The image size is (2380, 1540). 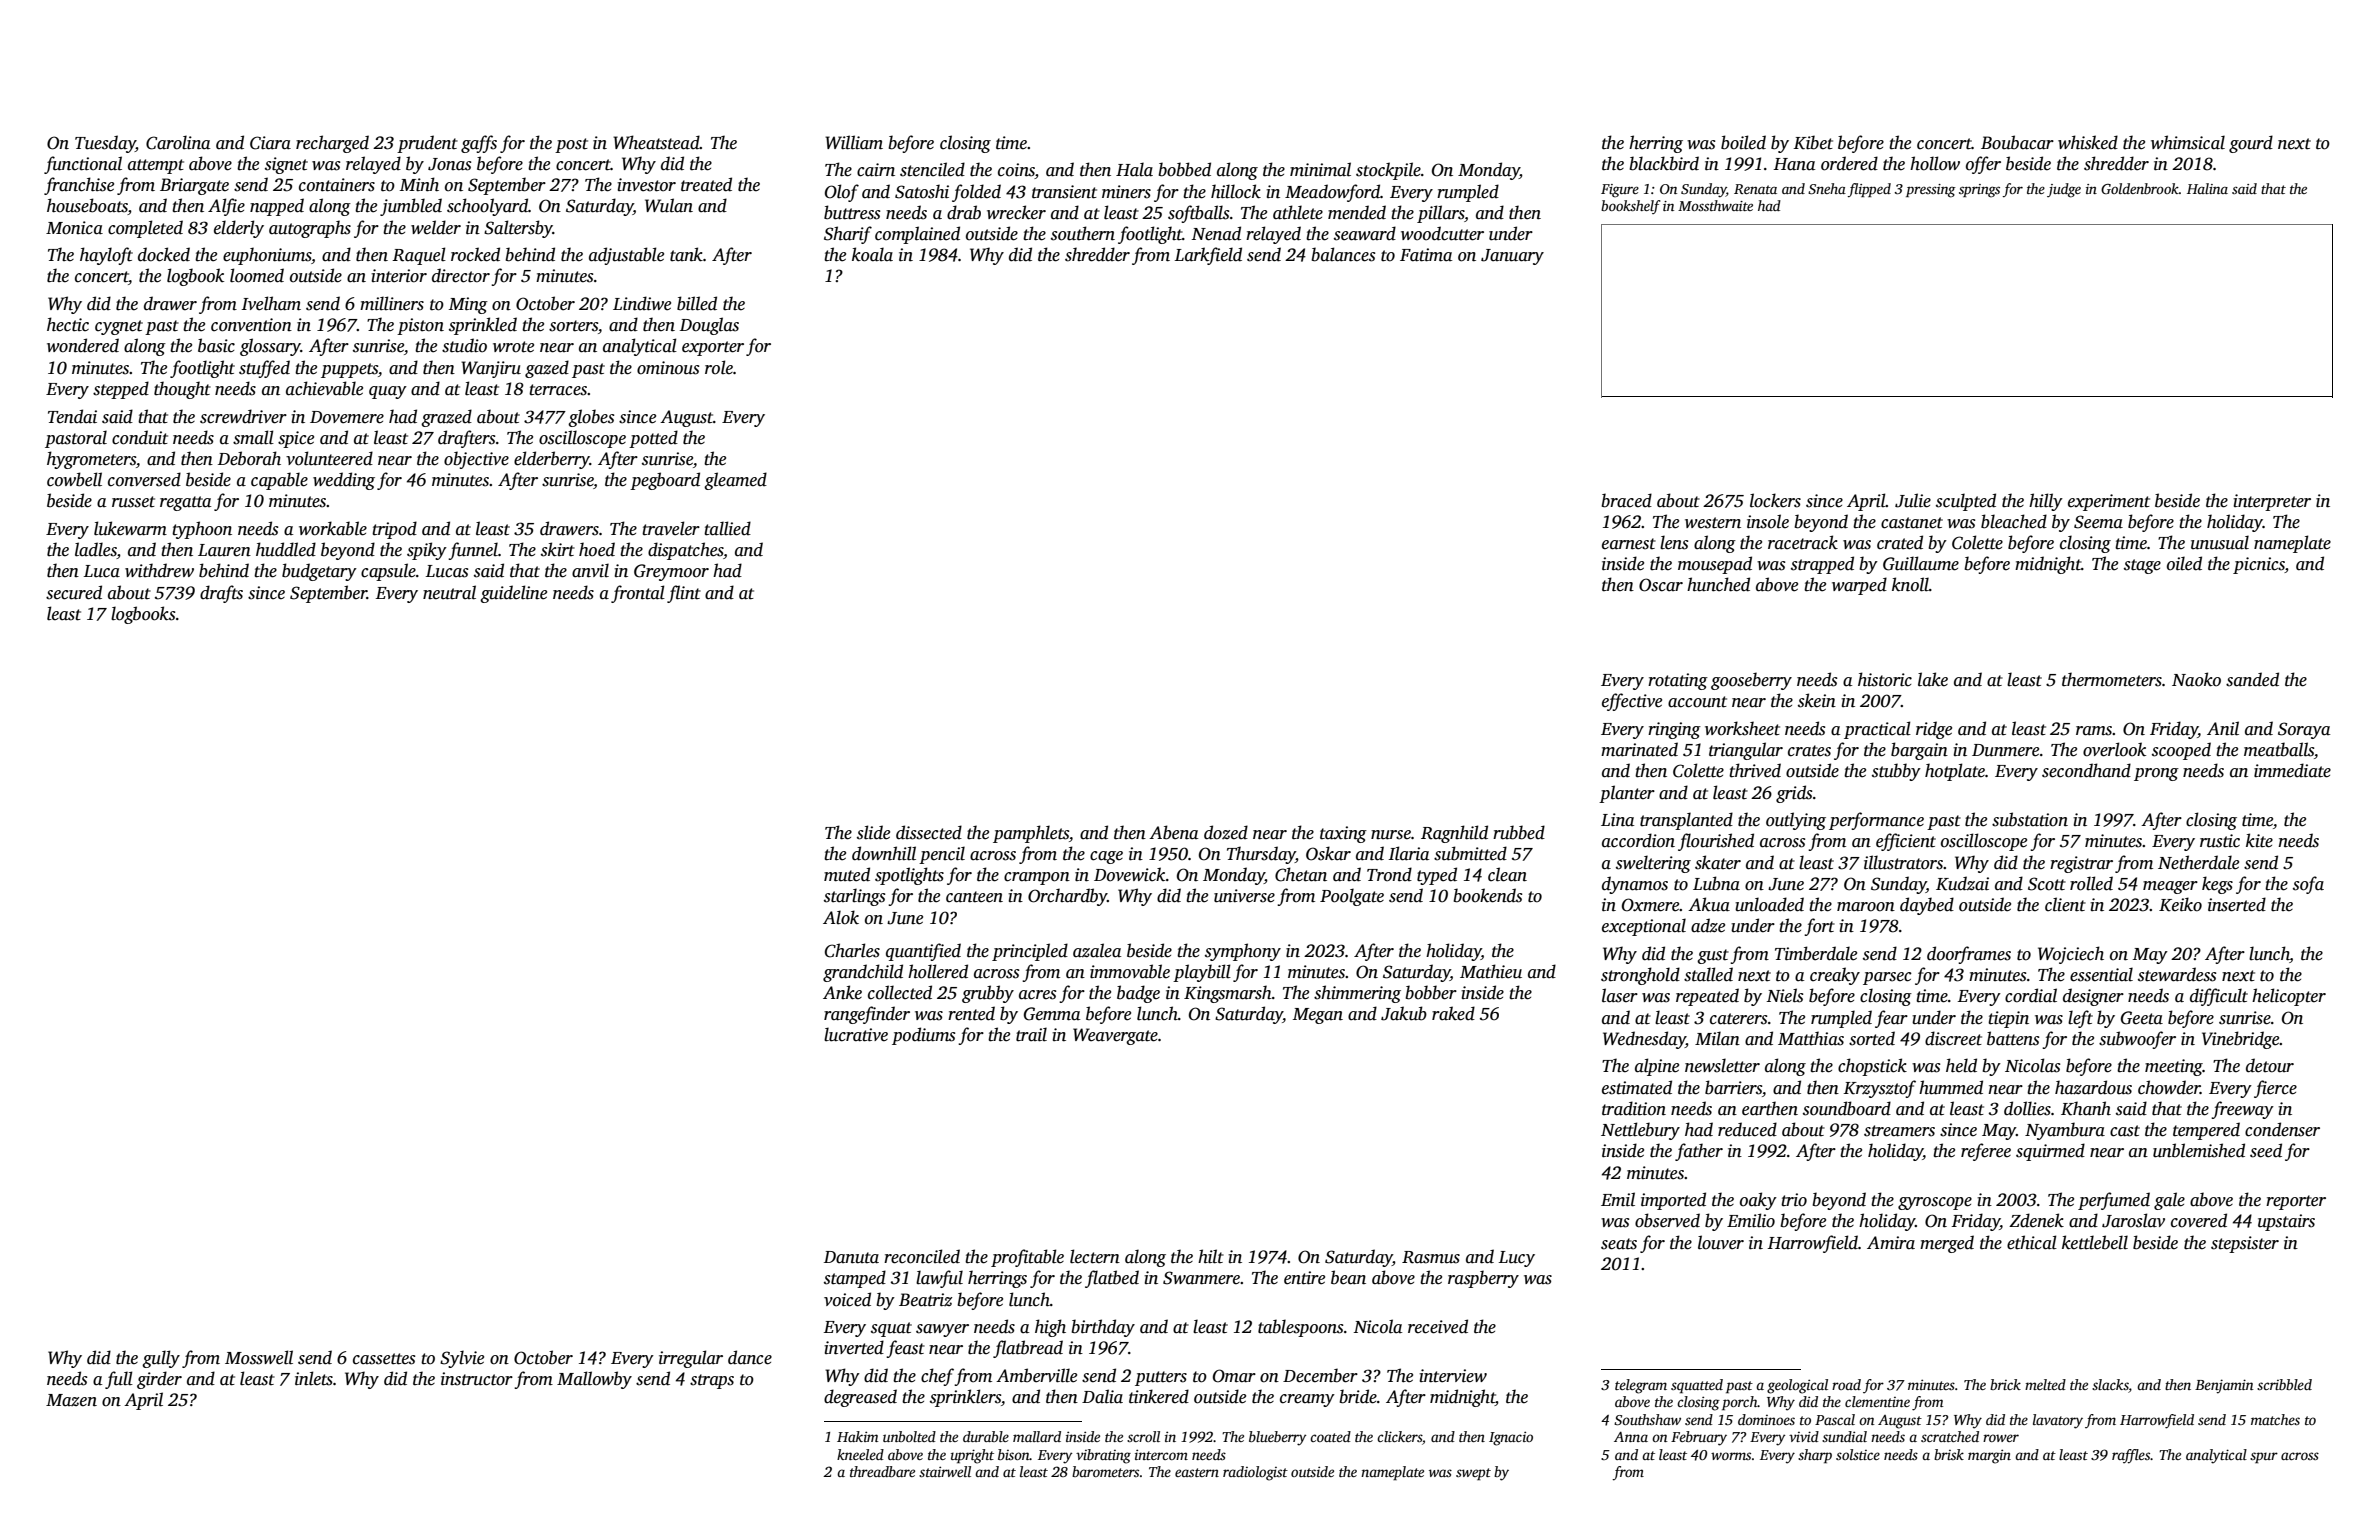 What do you see at coordinates (1320, 169) in the document?
I see `minimal` at bounding box center [1320, 169].
